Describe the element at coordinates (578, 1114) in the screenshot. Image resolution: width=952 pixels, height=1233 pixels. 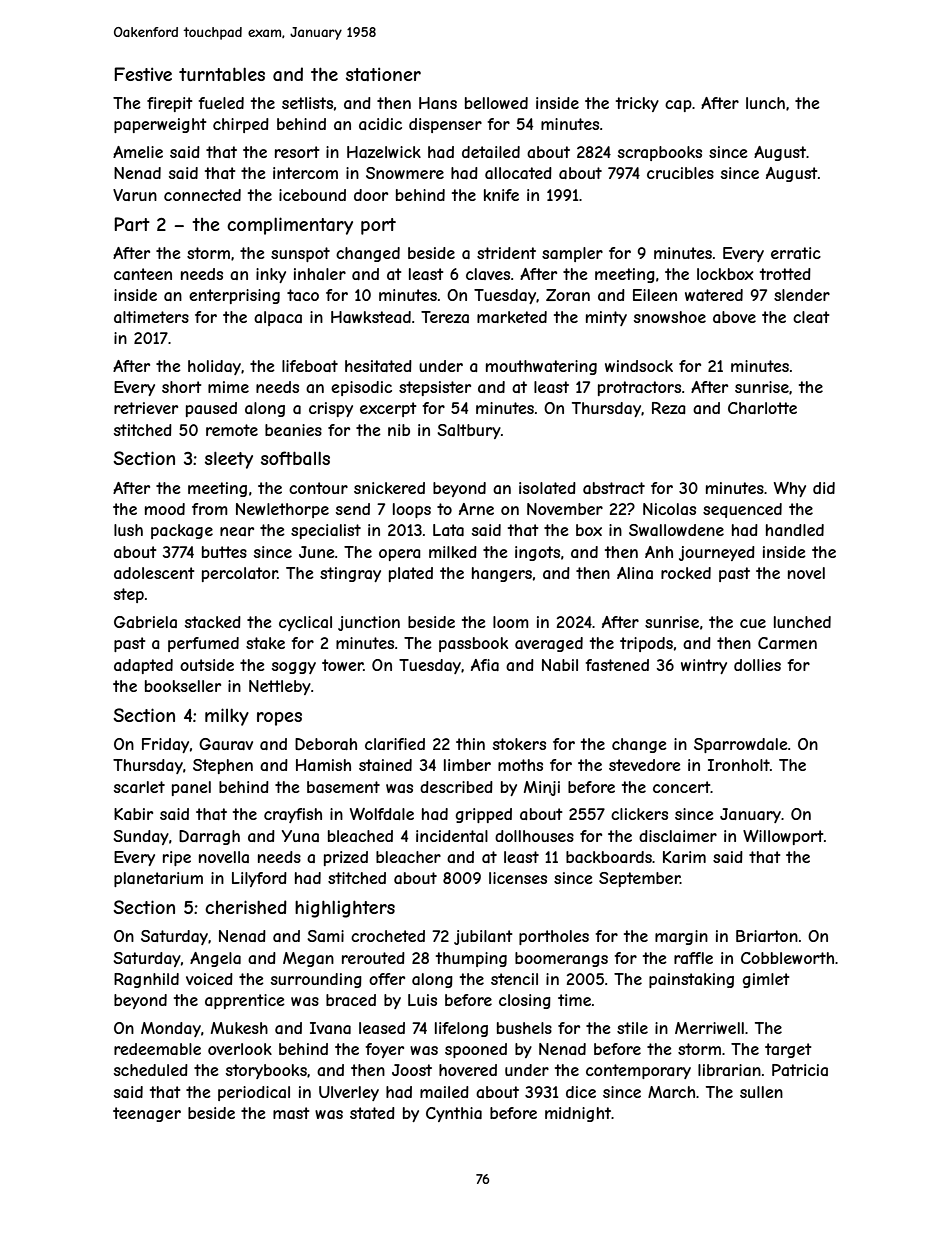
I see `midnight` at that location.
